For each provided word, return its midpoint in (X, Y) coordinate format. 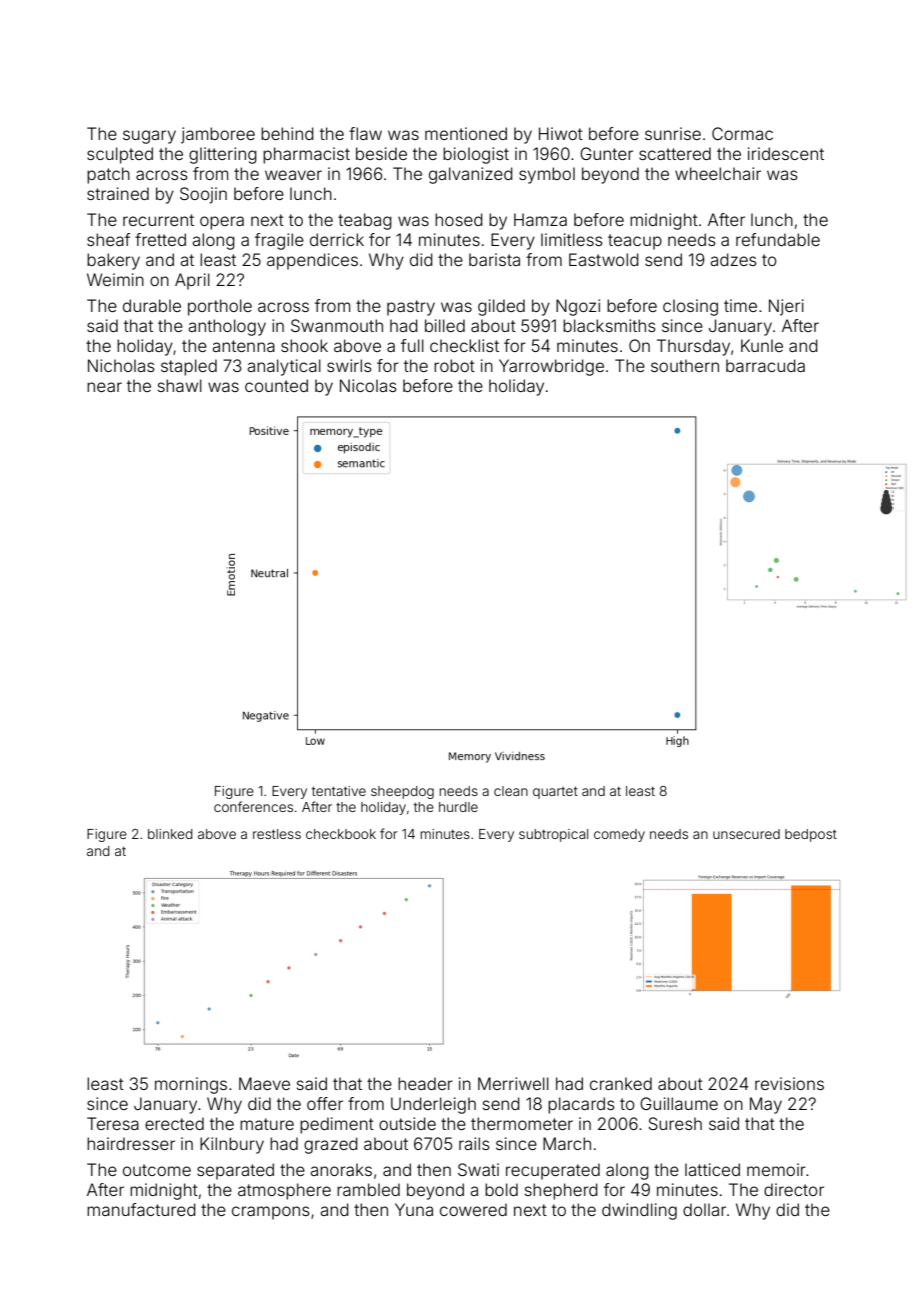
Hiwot (561, 133)
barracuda (765, 365)
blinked (170, 834)
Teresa (113, 1123)
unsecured (746, 834)
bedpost (811, 835)
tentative (339, 791)
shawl (180, 385)
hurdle (458, 807)
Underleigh (433, 1105)
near (104, 387)
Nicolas (368, 385)
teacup (635, 242)
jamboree (218, 135)
